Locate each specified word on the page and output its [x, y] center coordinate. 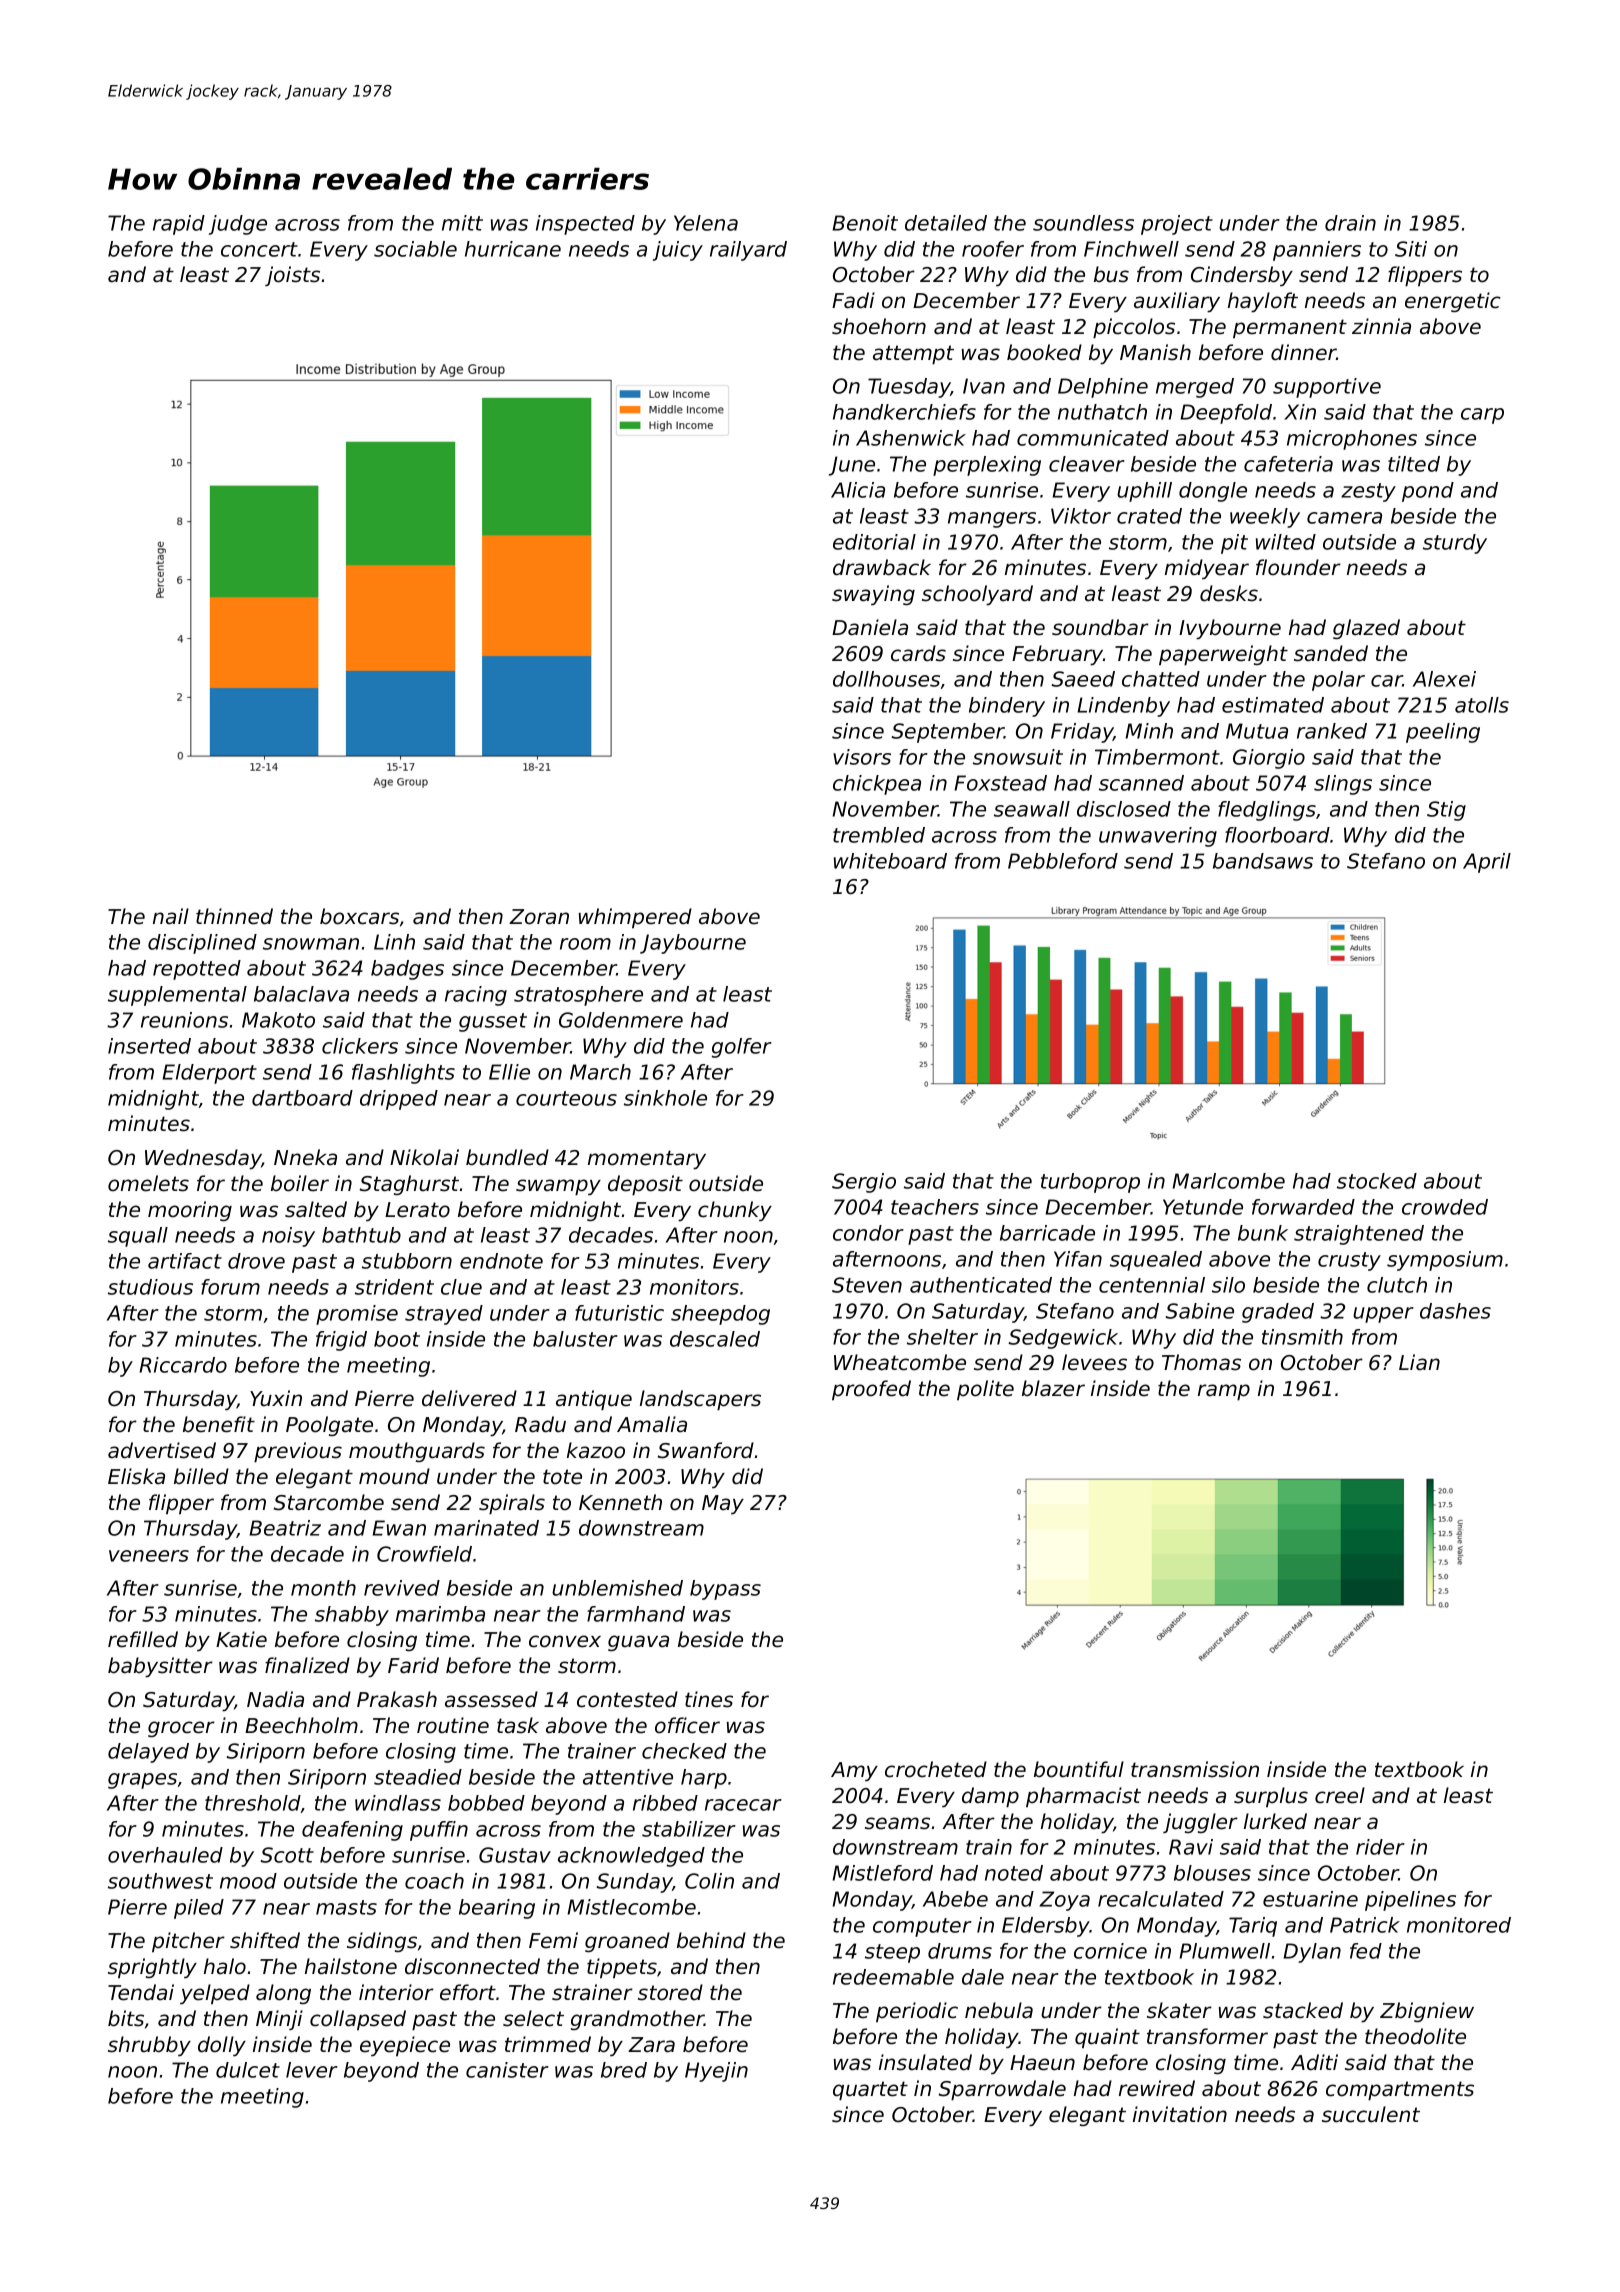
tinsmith [1302, 1337]
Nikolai [424, 1157]
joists [292, 276]
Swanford [706, 1450]
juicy [678, 251]
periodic [917, 2012]
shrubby [149, 2046]
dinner [1304, 352]
